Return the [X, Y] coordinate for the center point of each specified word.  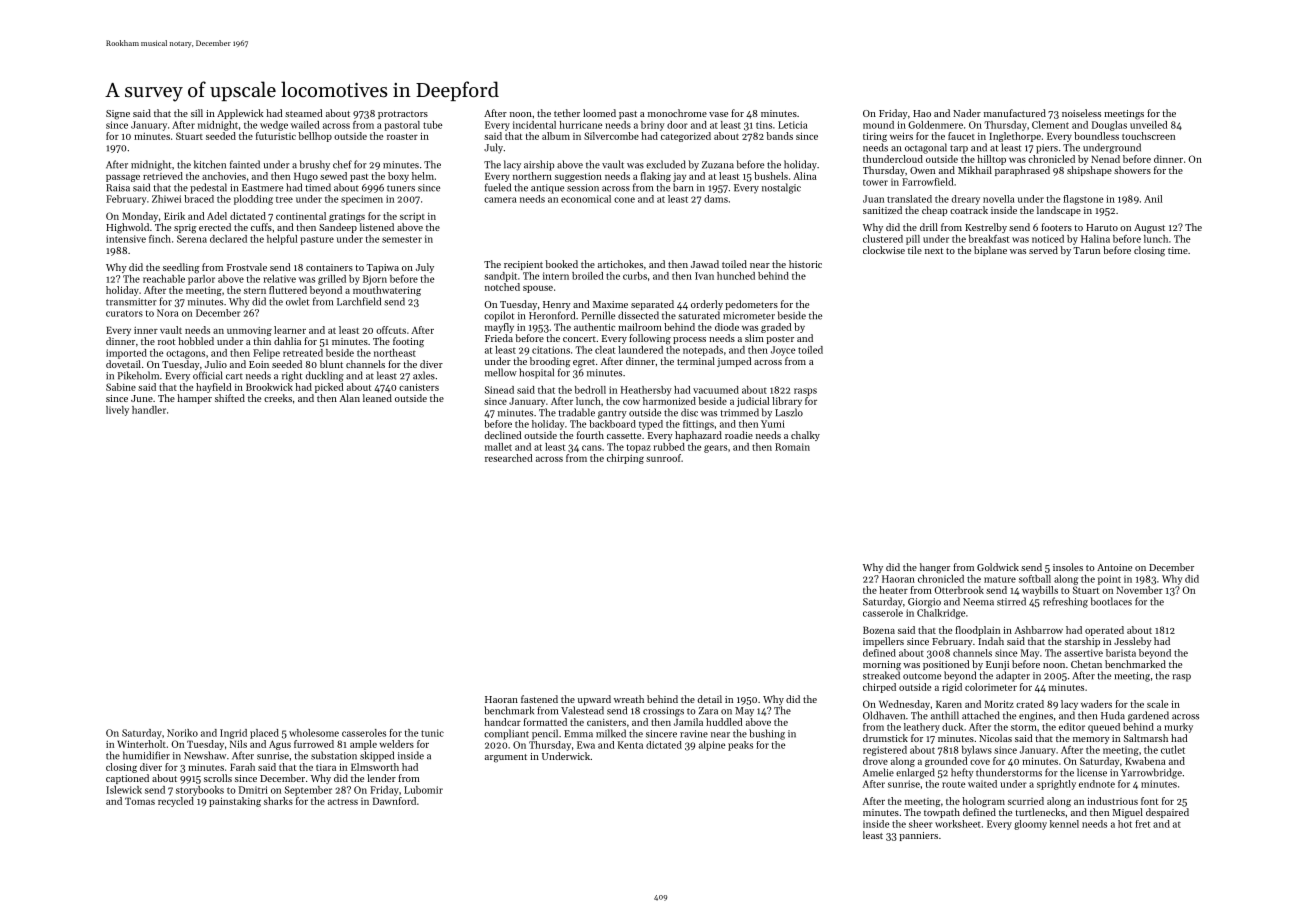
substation [334, 755]
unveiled [1149, 125]
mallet [498, 447]
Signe [118, 115]
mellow [501, 372]
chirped [879, 688]
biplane [990, 251]
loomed [599, 113]
